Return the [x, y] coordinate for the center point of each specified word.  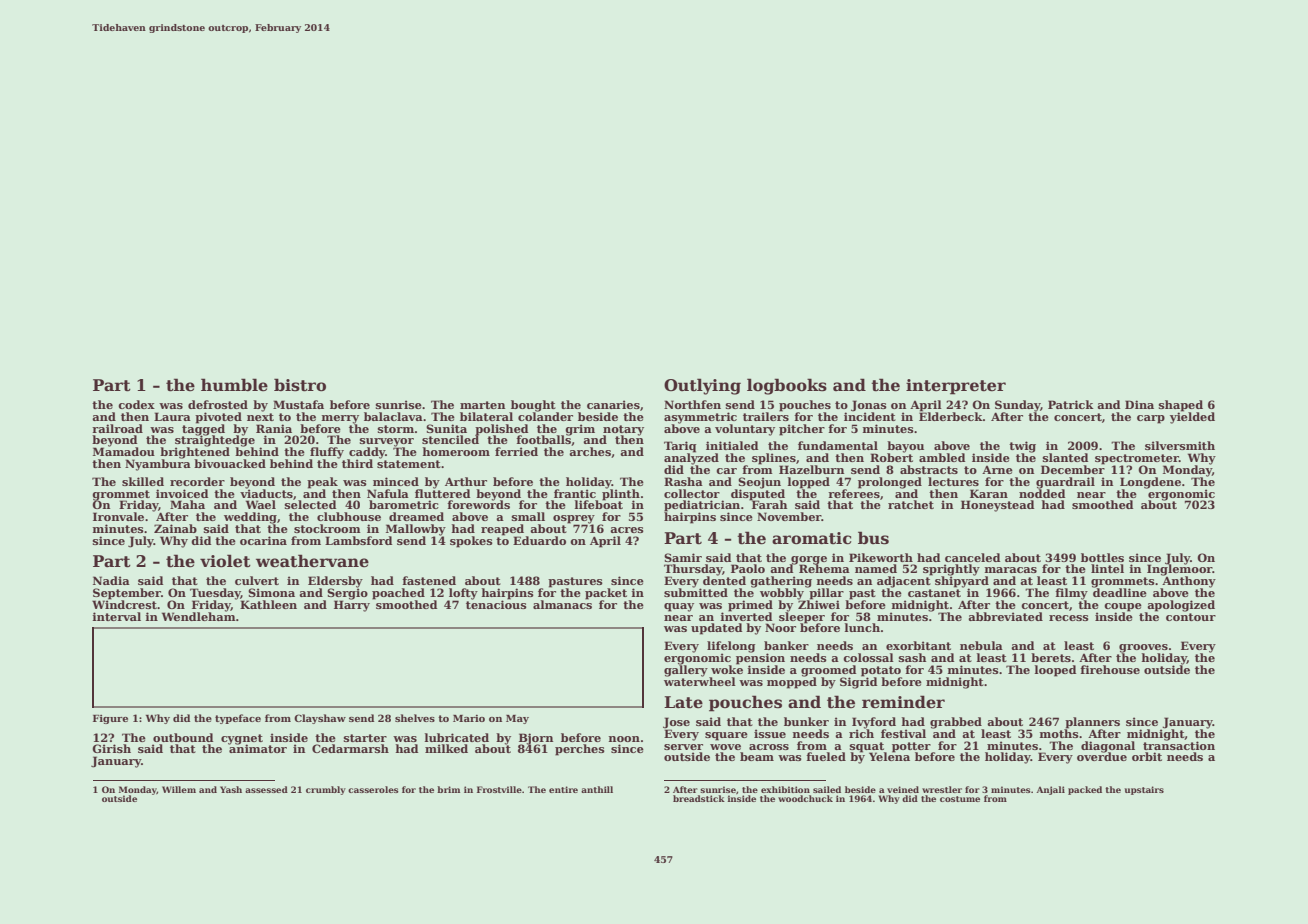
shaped [1181, 406]
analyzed [691, 459]
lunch [862, 627]
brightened [195, 453]
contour [1191, 617]
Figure [110, 719]
